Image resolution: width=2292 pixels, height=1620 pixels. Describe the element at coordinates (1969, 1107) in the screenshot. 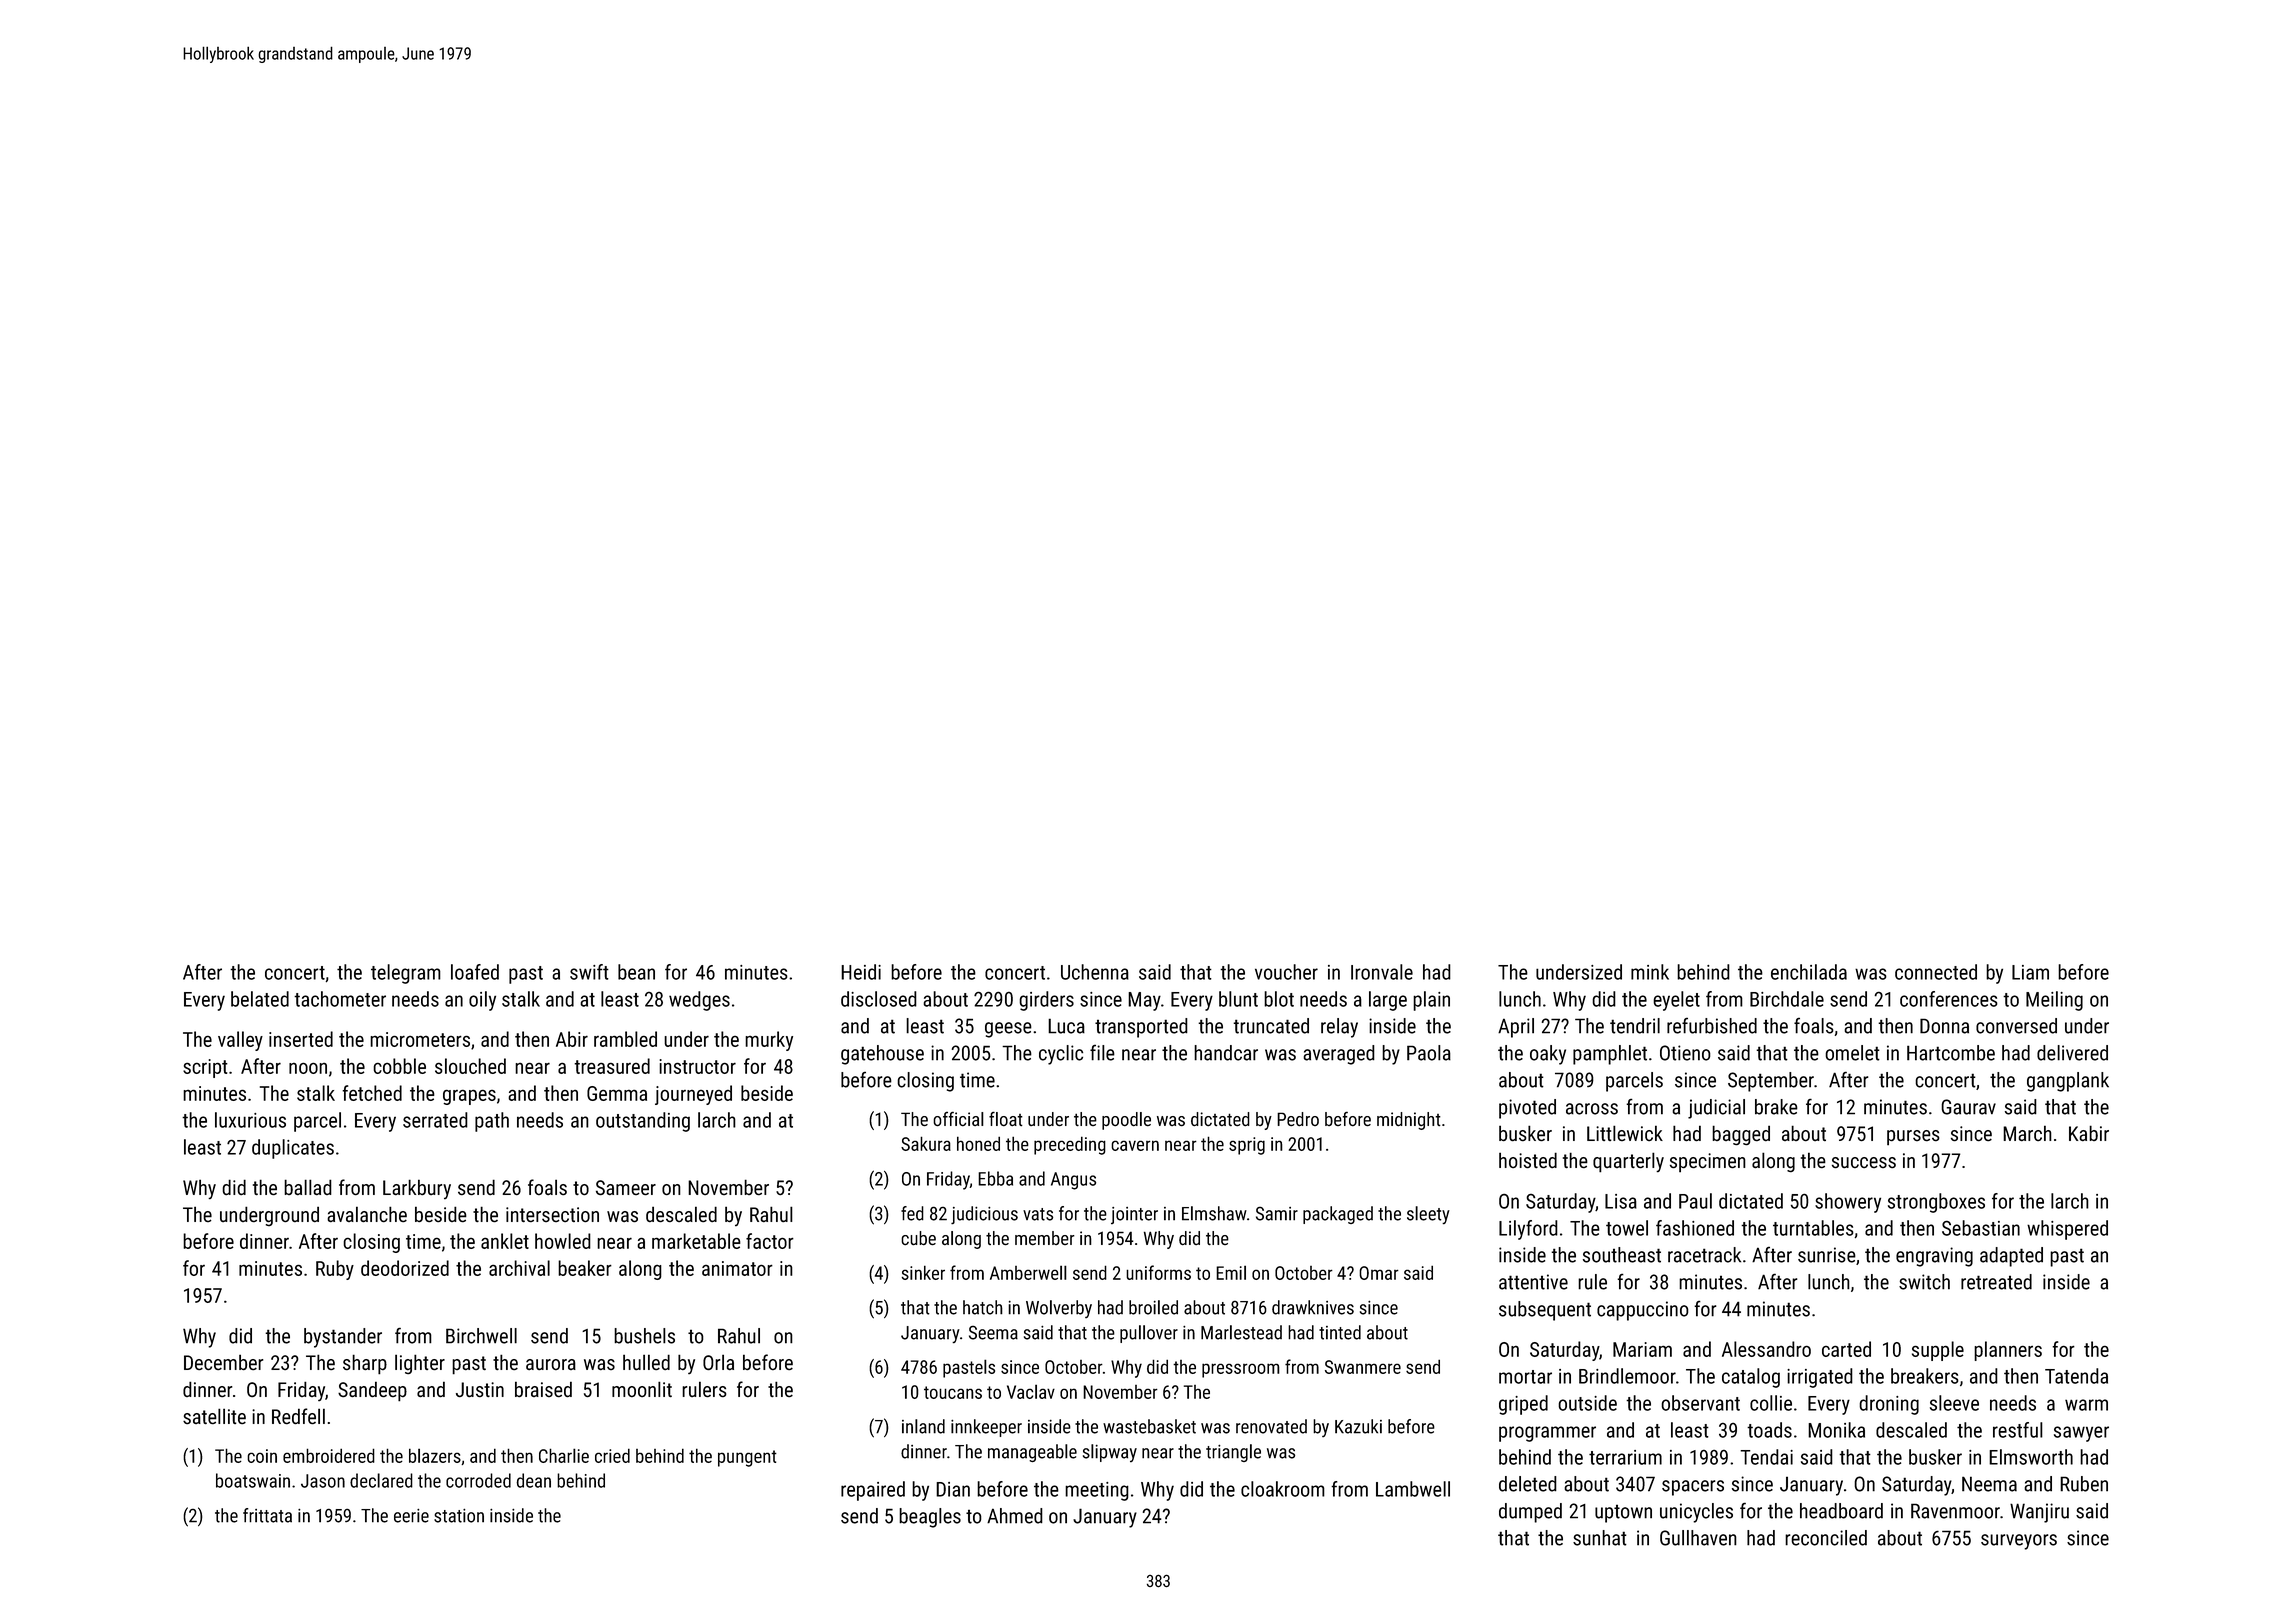

I see `Gaurav` at that location.
